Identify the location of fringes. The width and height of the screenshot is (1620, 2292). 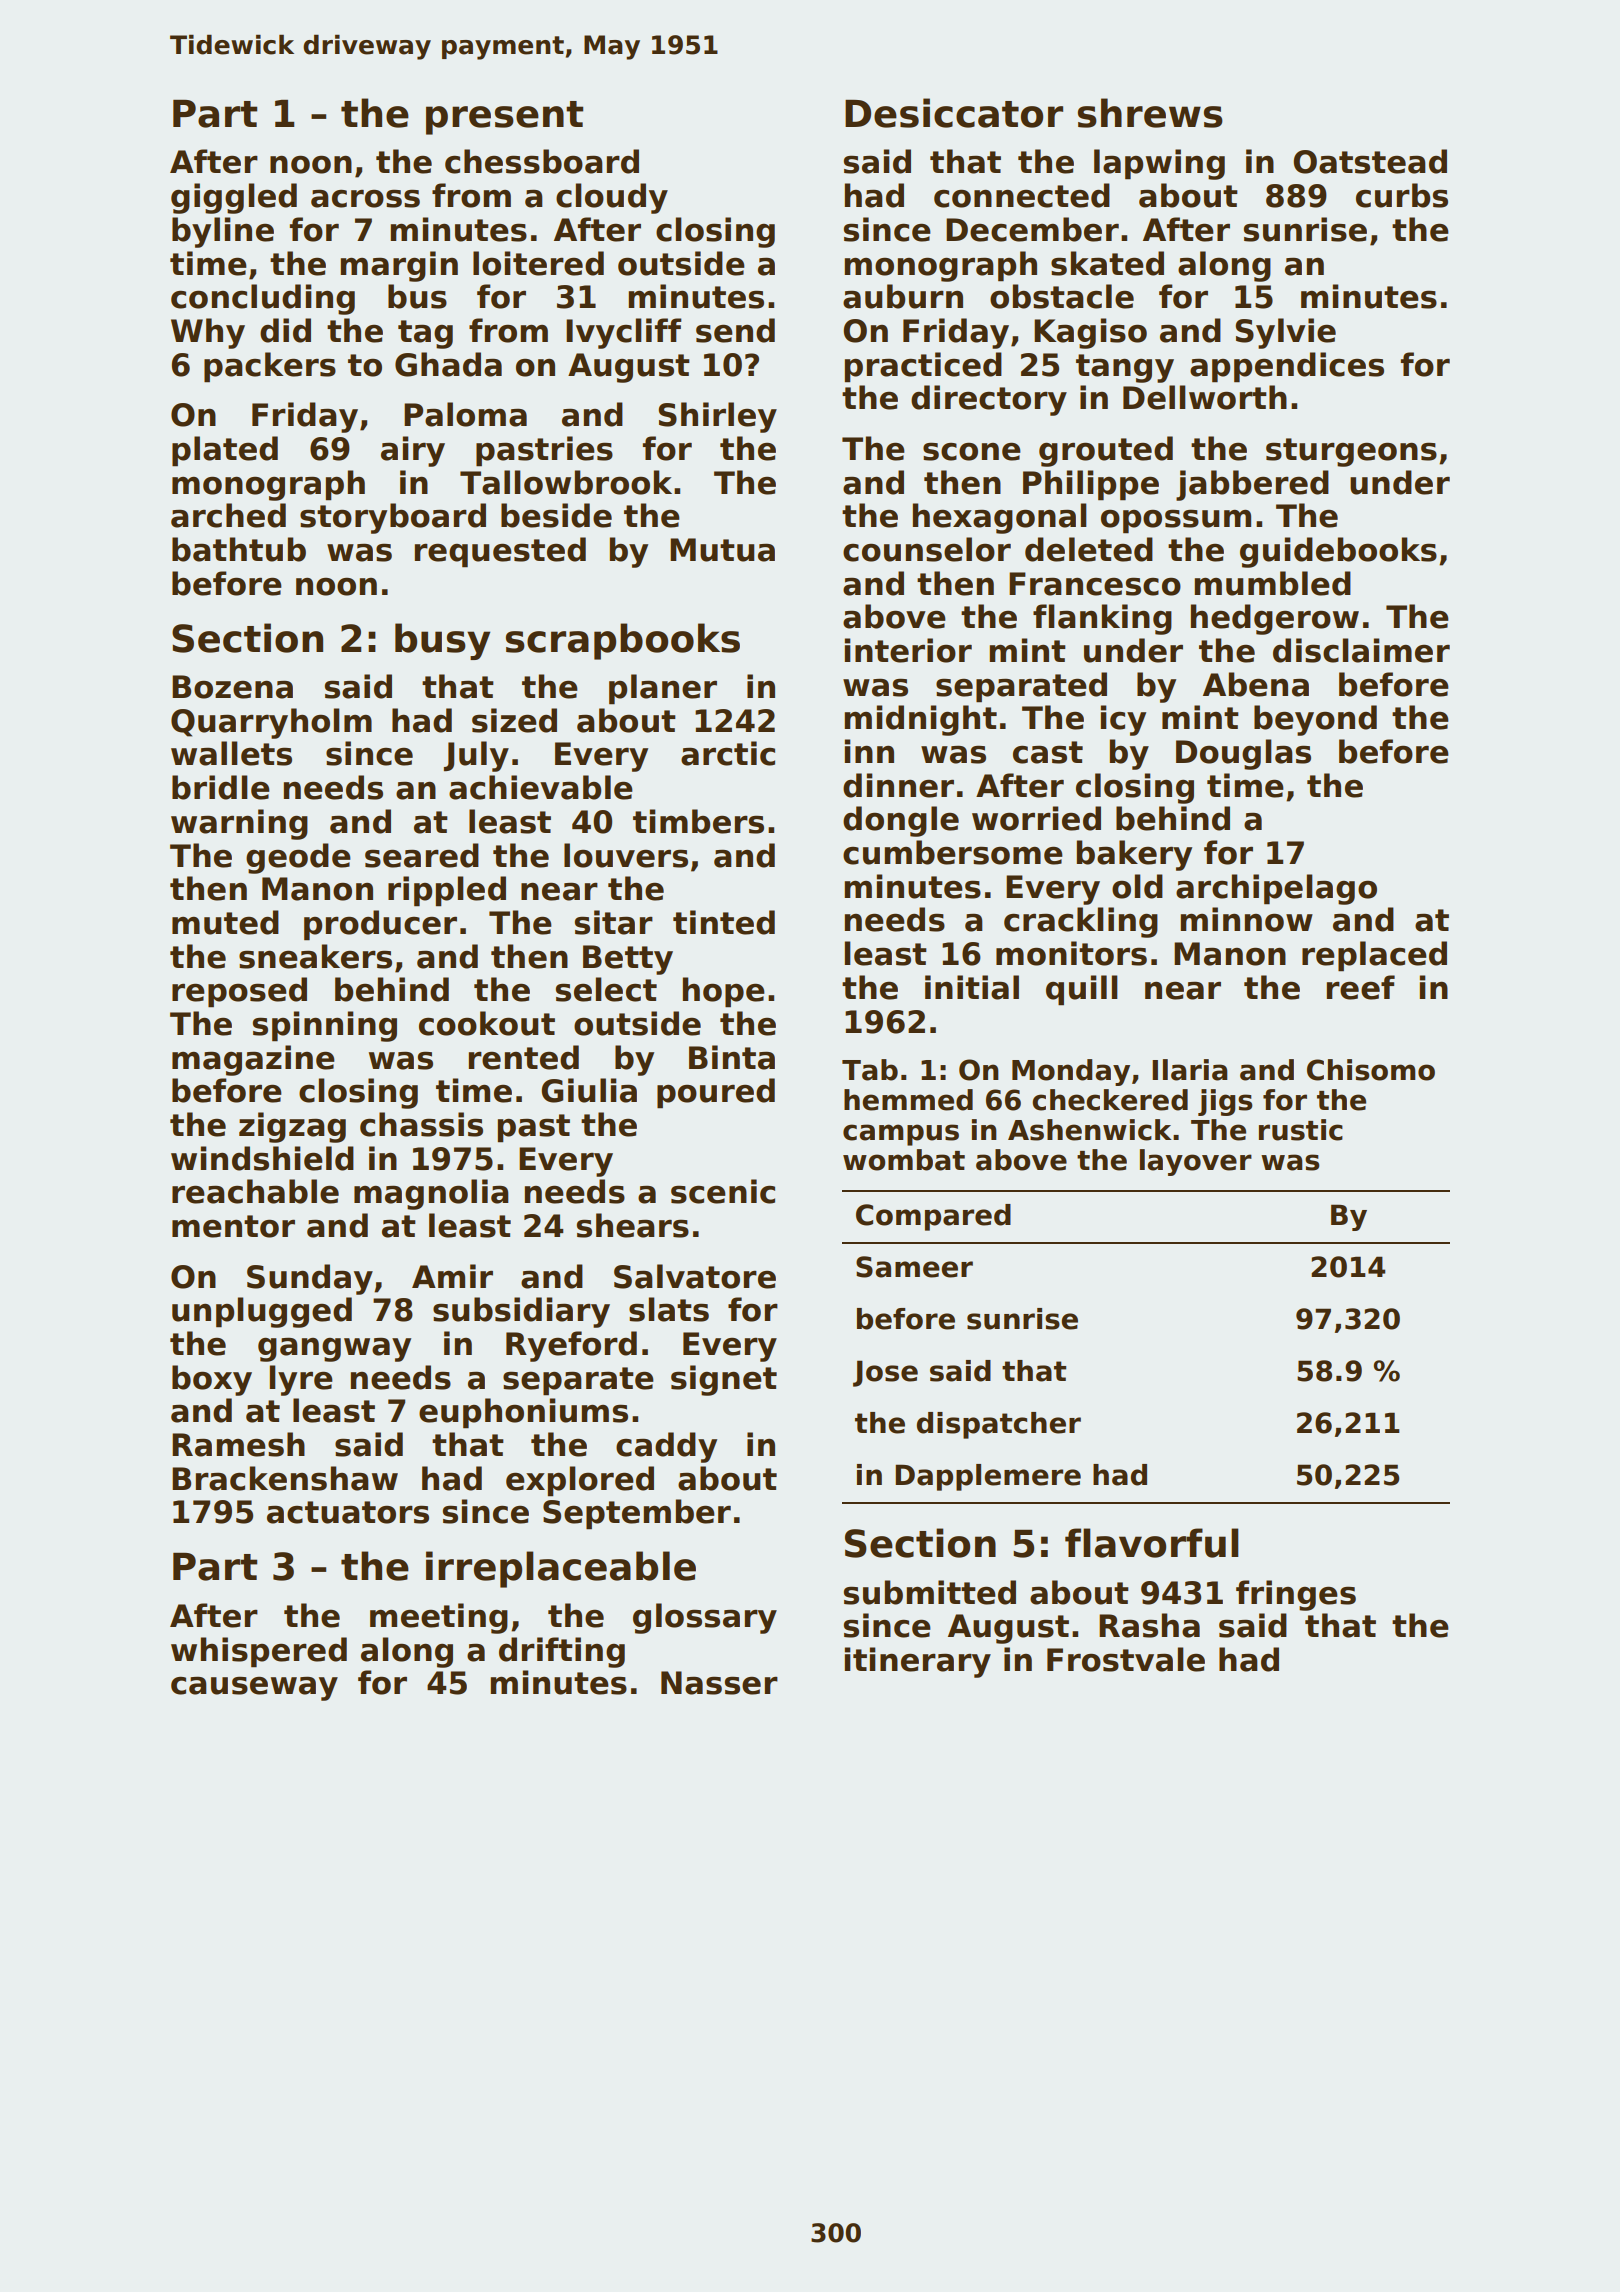
(1296, 1595).
